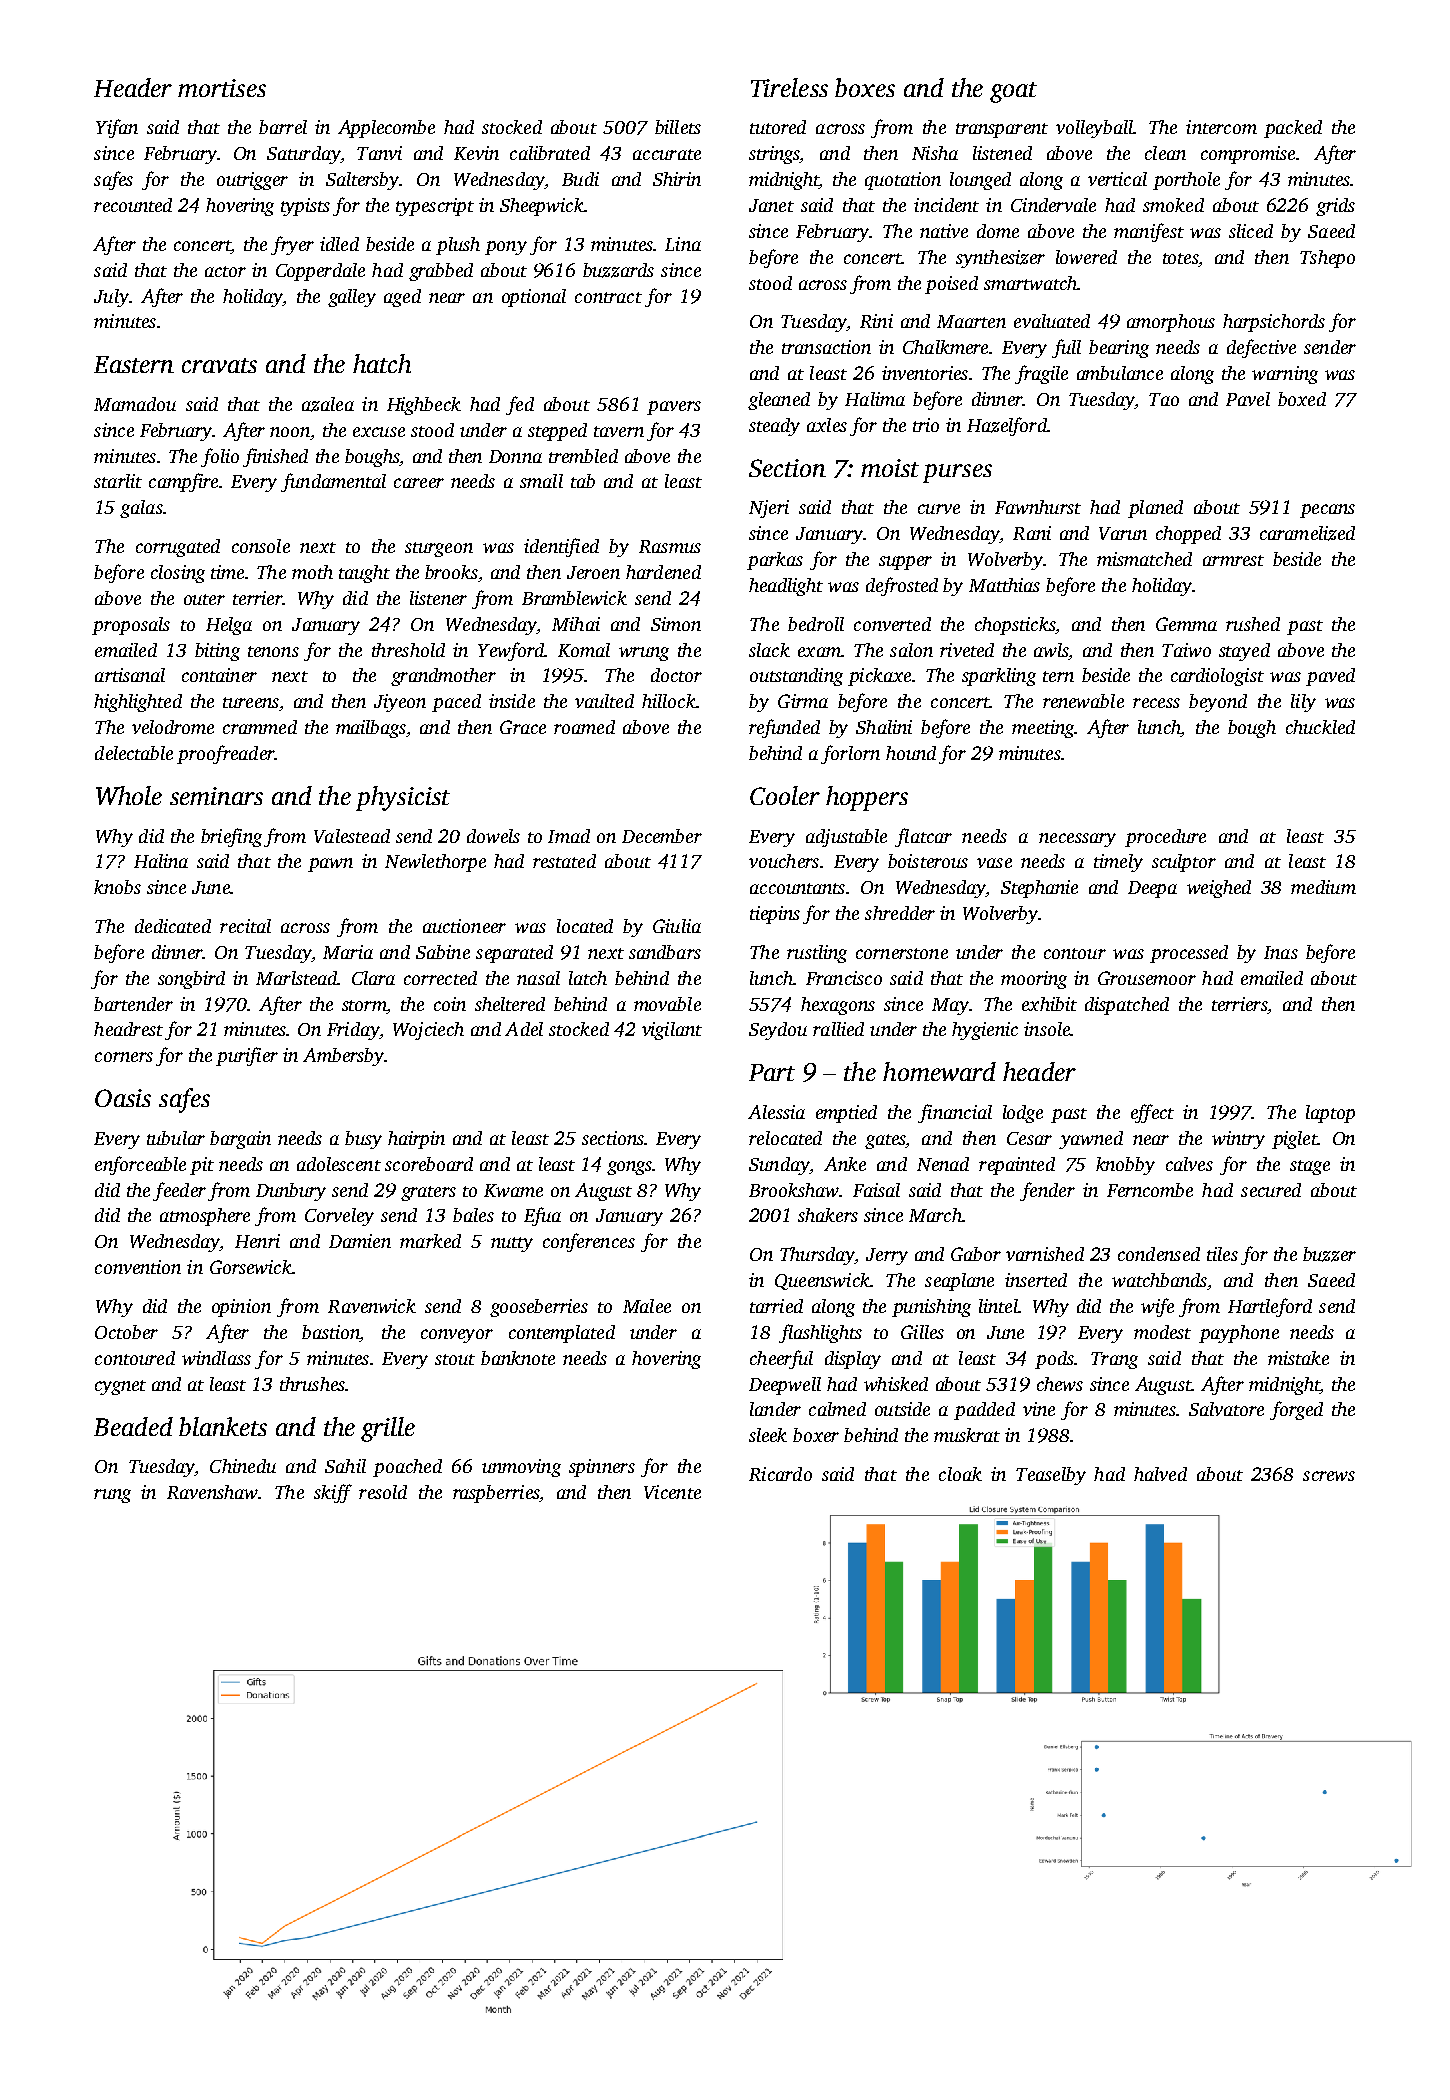 This page has width=1450, height=2100. What do you see at coordinates (564, 861) in the page?
I see `restated` at bounding box center [564, 861].
